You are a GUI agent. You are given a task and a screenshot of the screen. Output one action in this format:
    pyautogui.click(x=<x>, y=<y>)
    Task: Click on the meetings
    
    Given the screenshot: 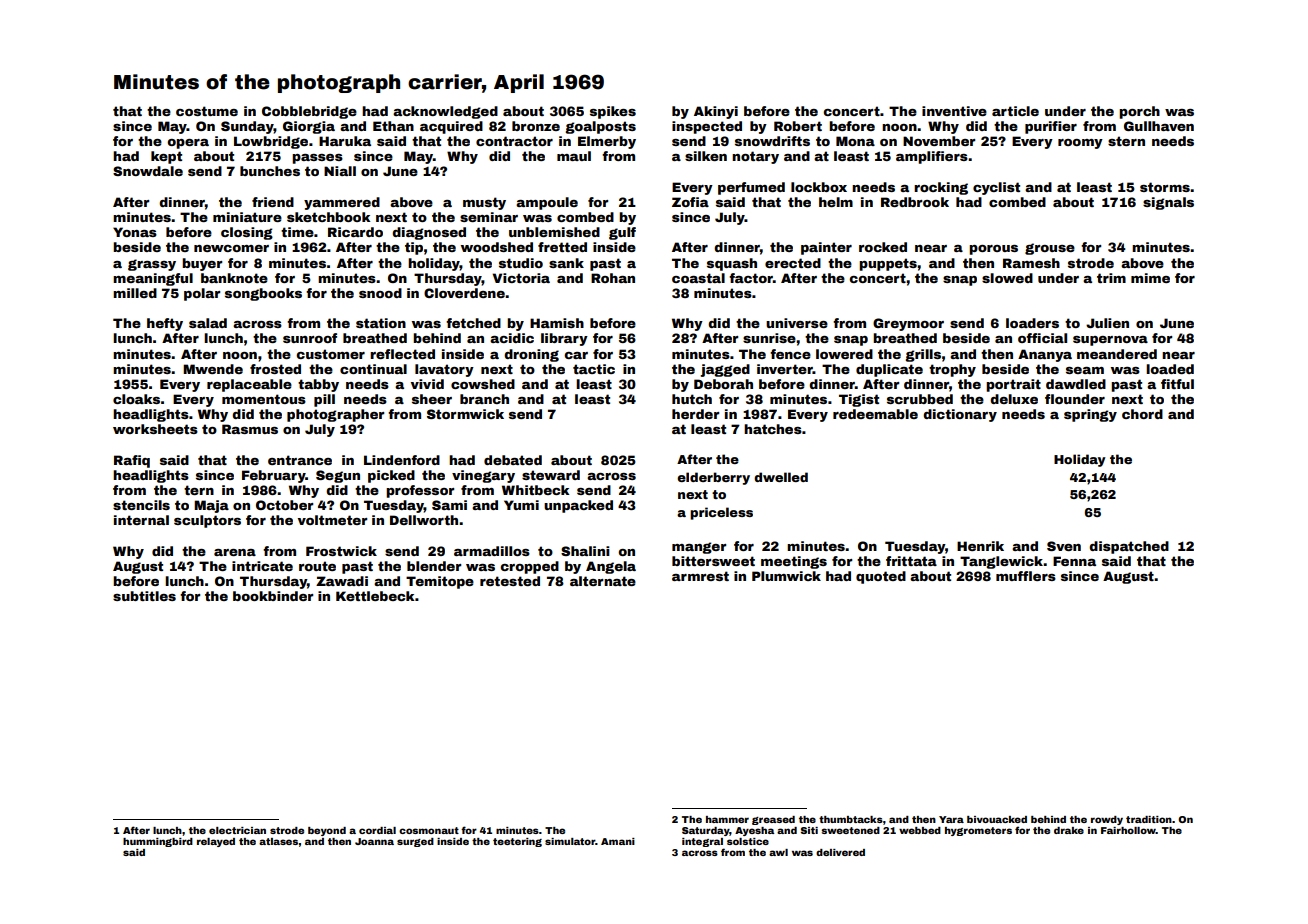 What is the action you would take?
    pyautogui.click(x=794, y=562)
